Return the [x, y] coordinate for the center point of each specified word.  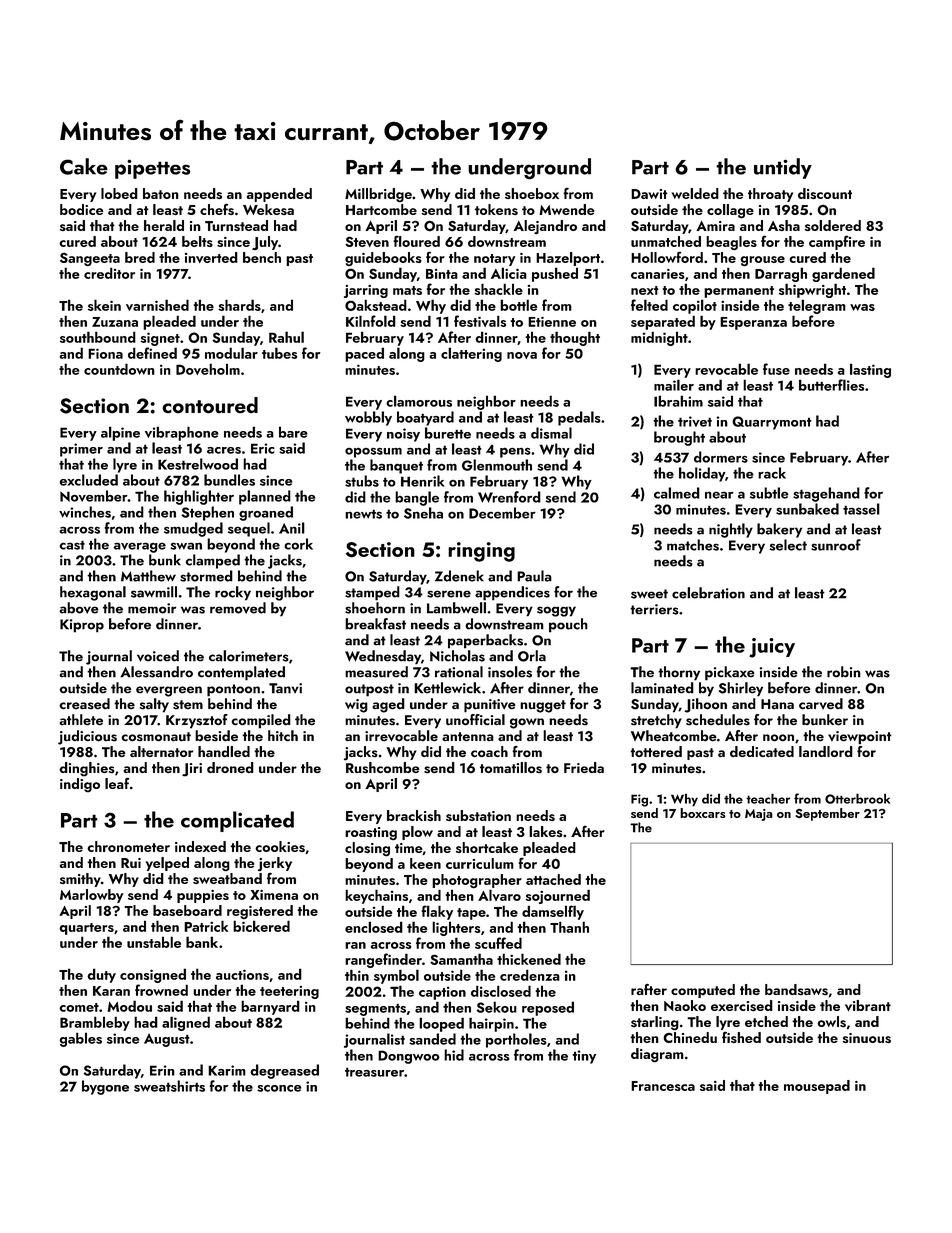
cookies [280, 846]
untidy [783, 168]
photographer [477, 881]
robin [844, 672]
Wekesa [268, 209]
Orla [532, 656]
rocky [233, 593]
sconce [279, 1088]
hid [454, 1055]
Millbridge [378, 195]
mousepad [817, 1087]
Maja [759, 815]
